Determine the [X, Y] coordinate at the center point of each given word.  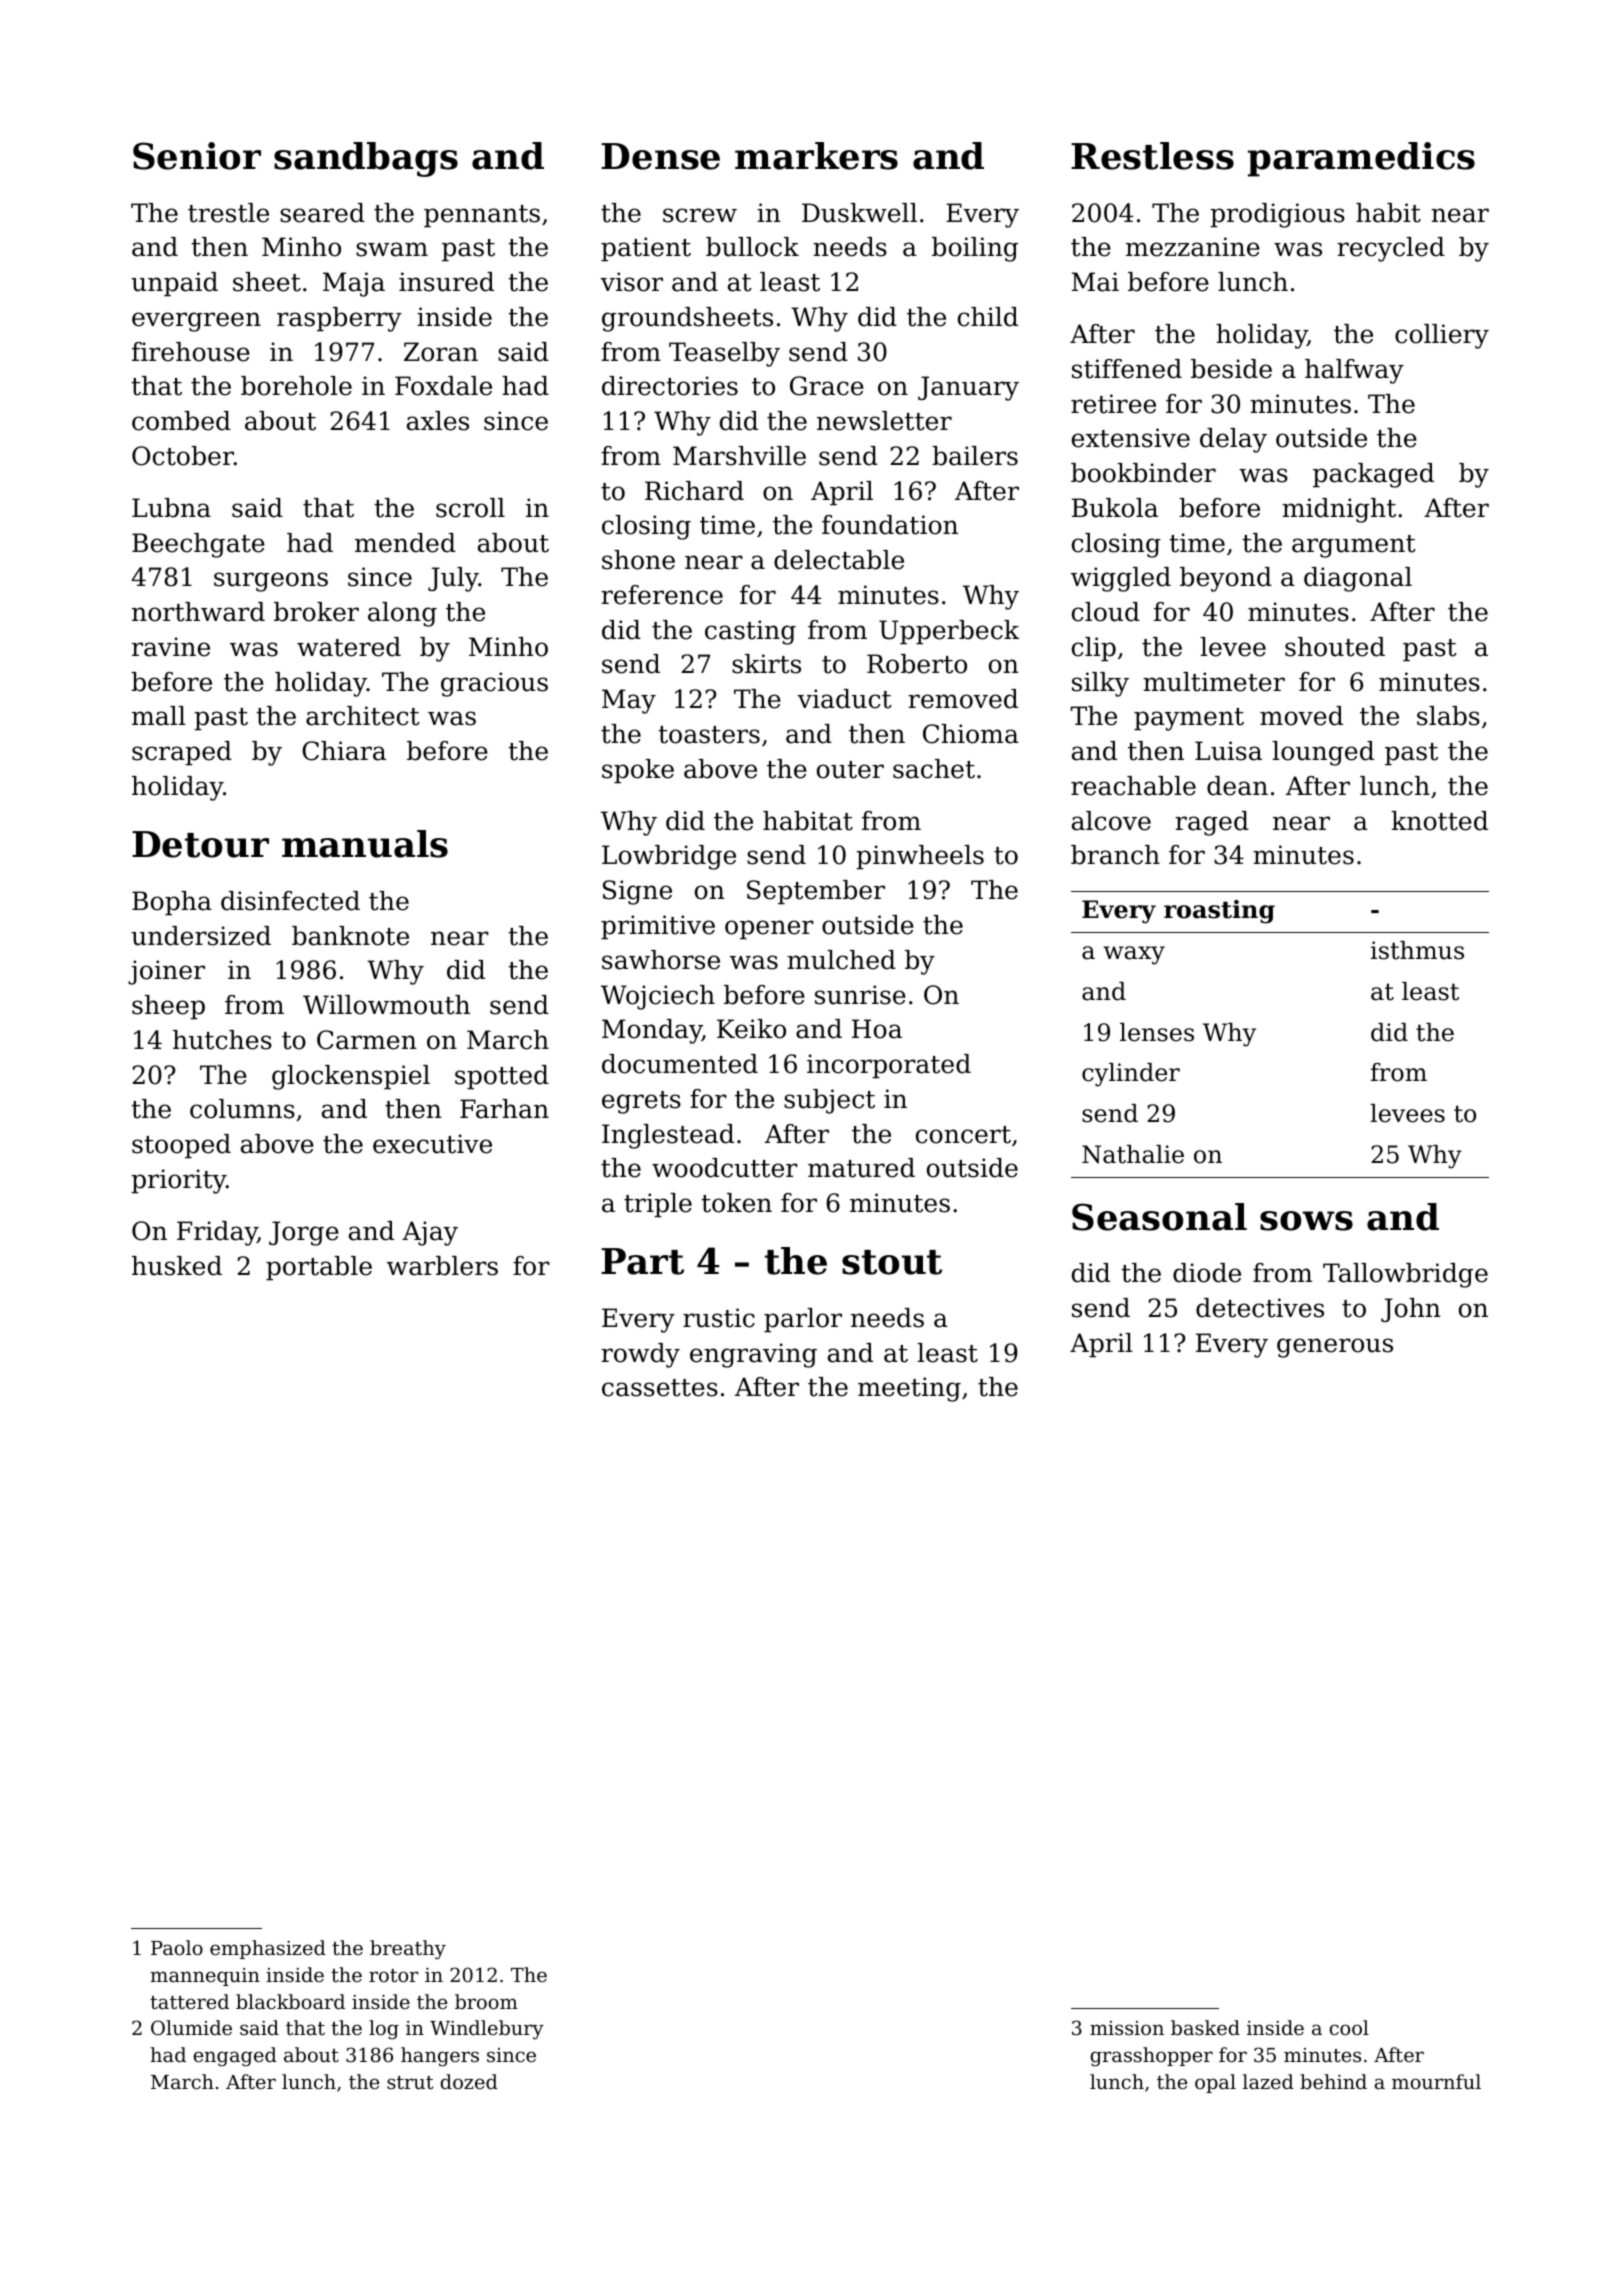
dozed [469, 2081]
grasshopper [1151, 2057]
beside [1231, 369]
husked [177, 1266]
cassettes [660, 1388]
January [968, 388]
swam [392, 249]
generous [1335, 1348]
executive [432, 1144]
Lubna [171, 508]
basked [1205, 2027]
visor [631, 282]
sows [1306, 1221]
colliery [1442, 336]
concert [963, 1135]
